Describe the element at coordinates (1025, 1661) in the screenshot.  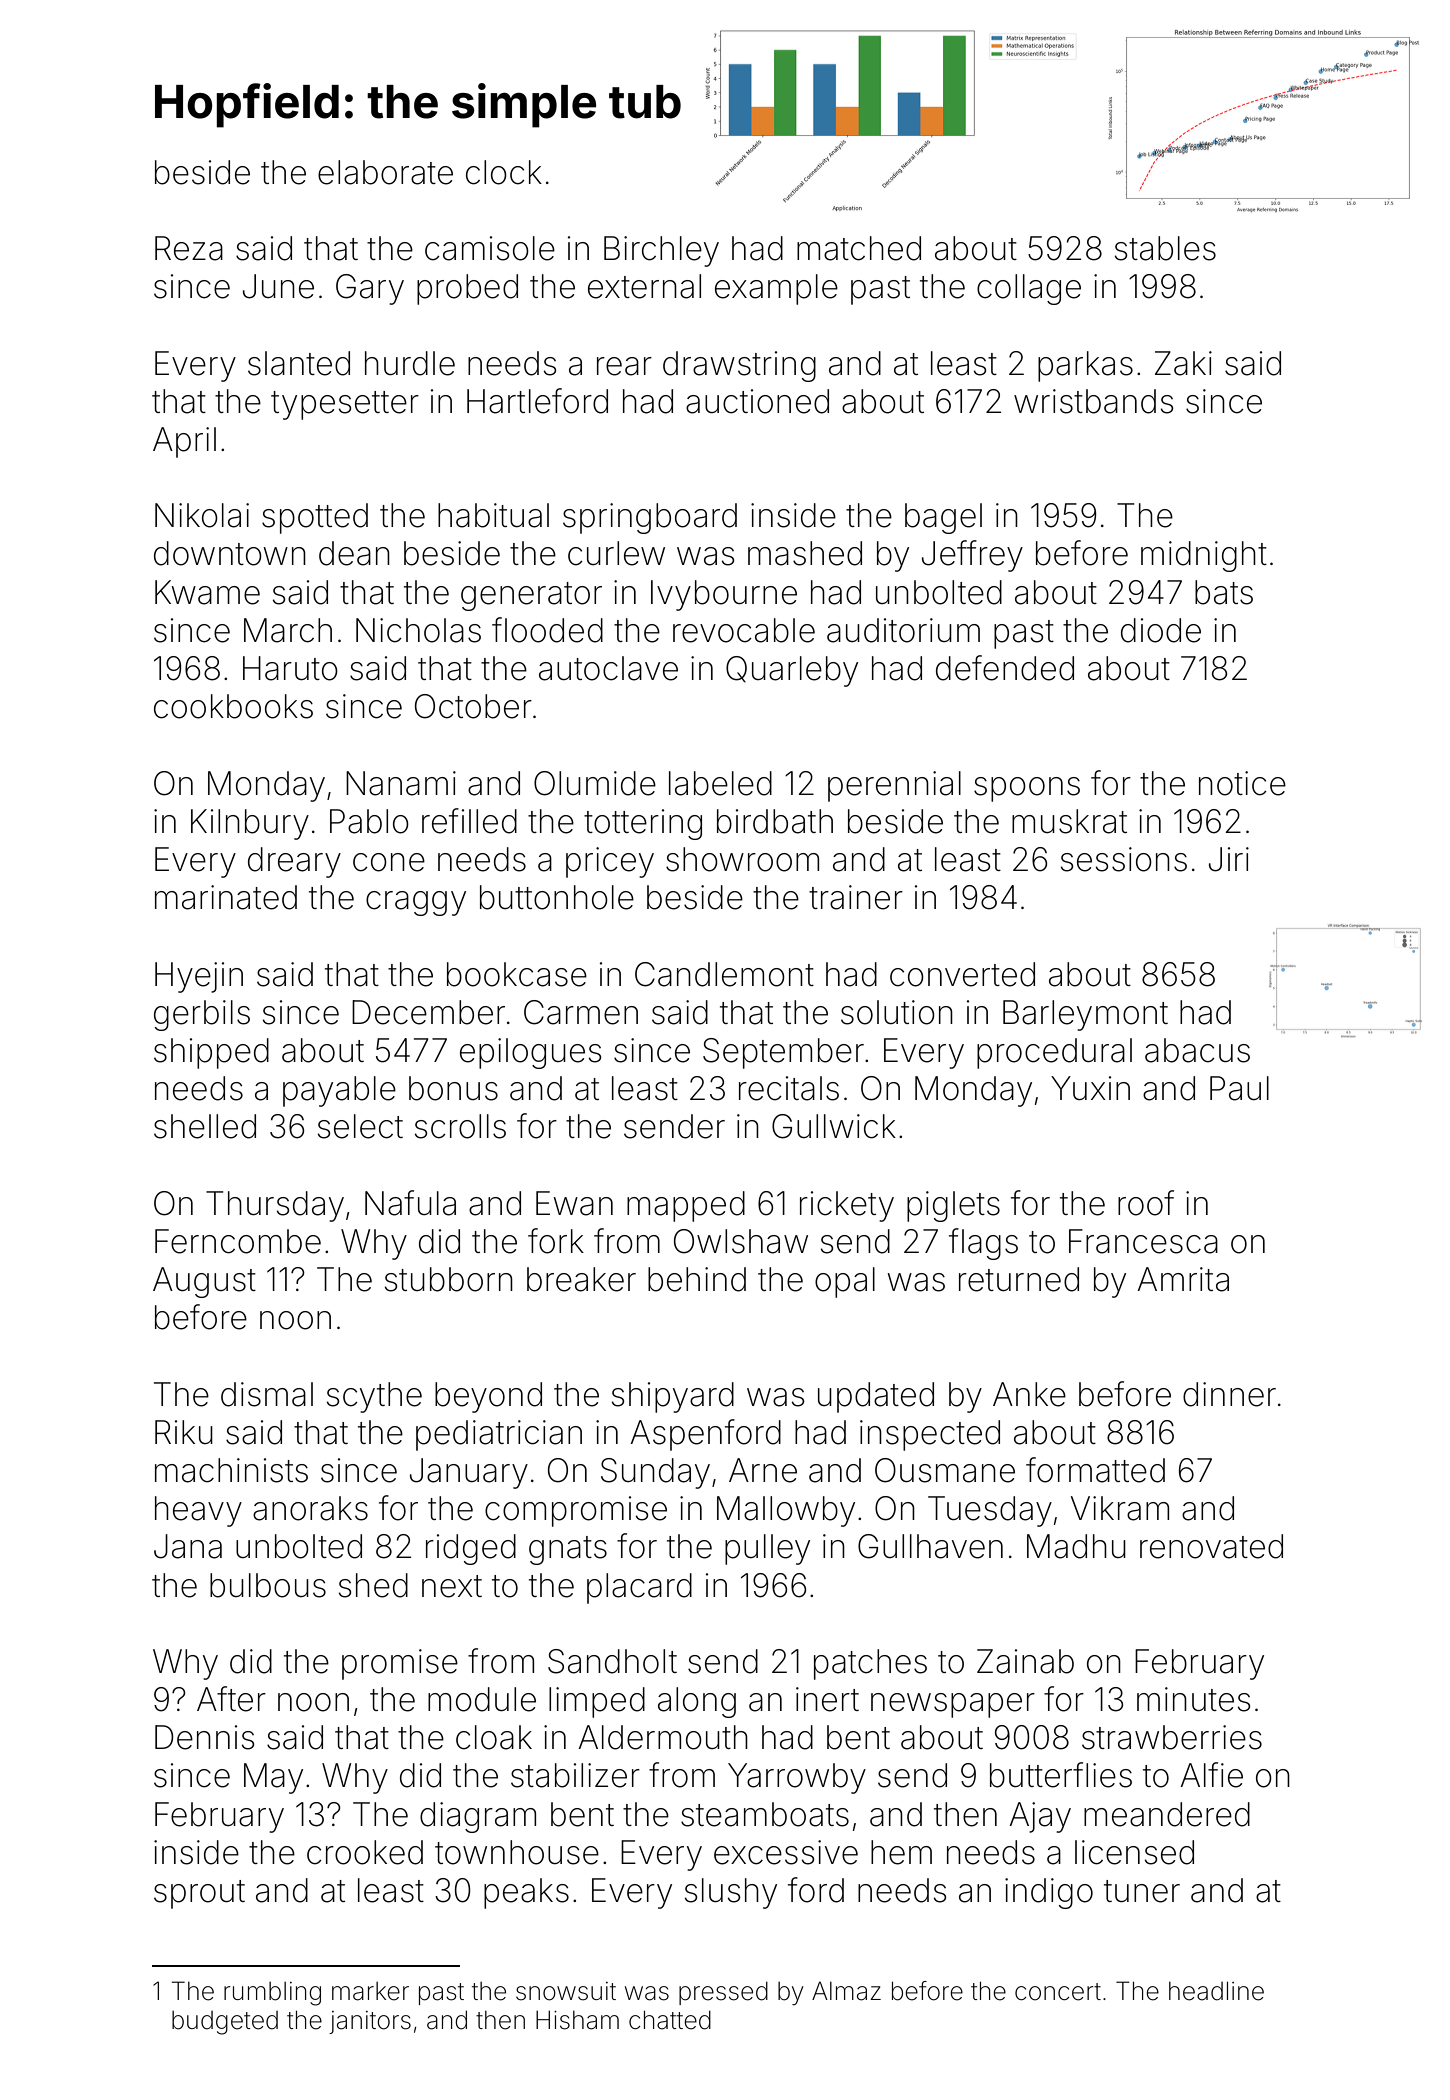
I see `Zainab` at that location.
